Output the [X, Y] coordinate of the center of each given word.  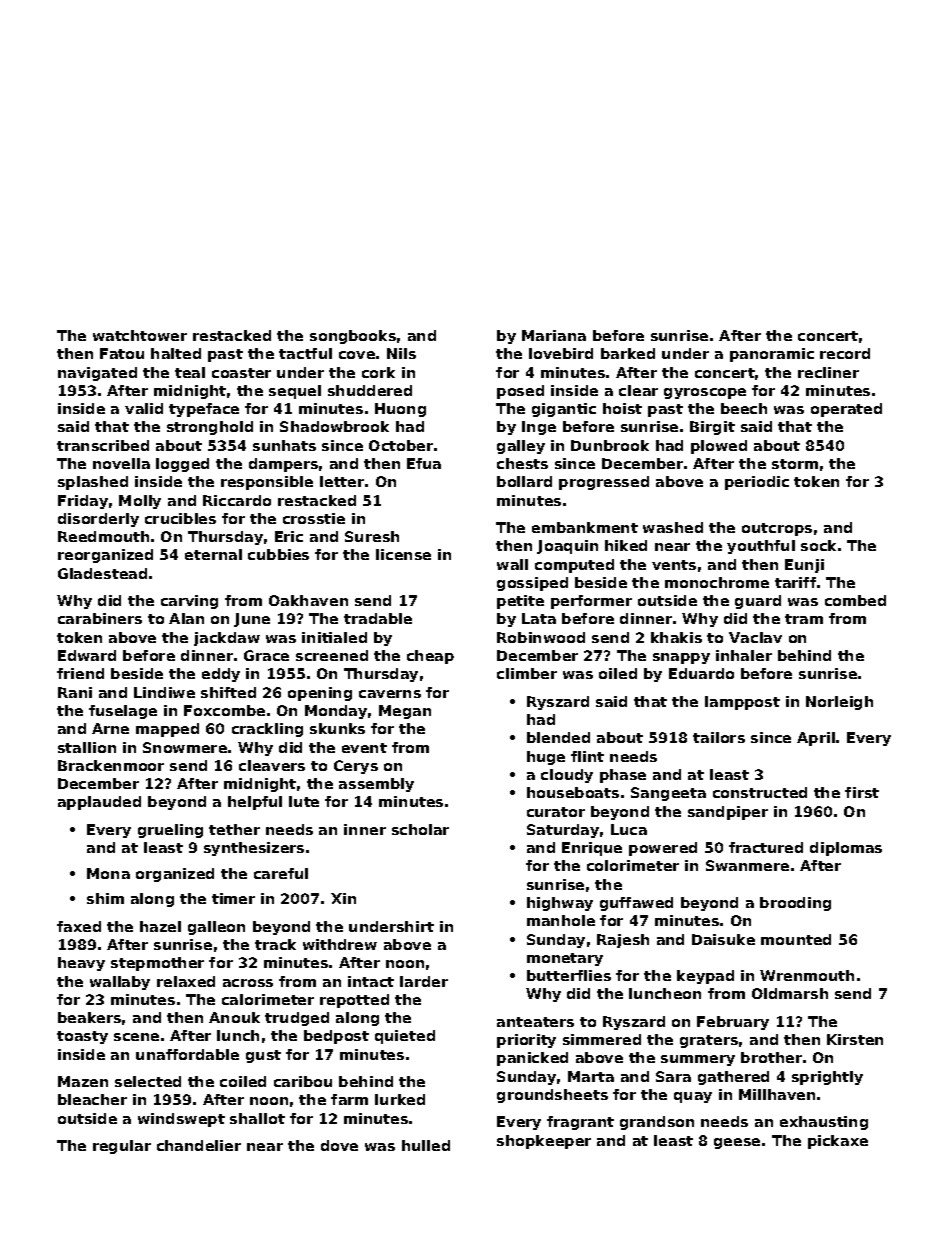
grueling [170, 831]
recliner [828, 372]
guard [758, 602]
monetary [565, 959]
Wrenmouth [807, 975]
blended [558, 737]
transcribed [103, 445]
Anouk [234, 1017]
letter [342, 481]
